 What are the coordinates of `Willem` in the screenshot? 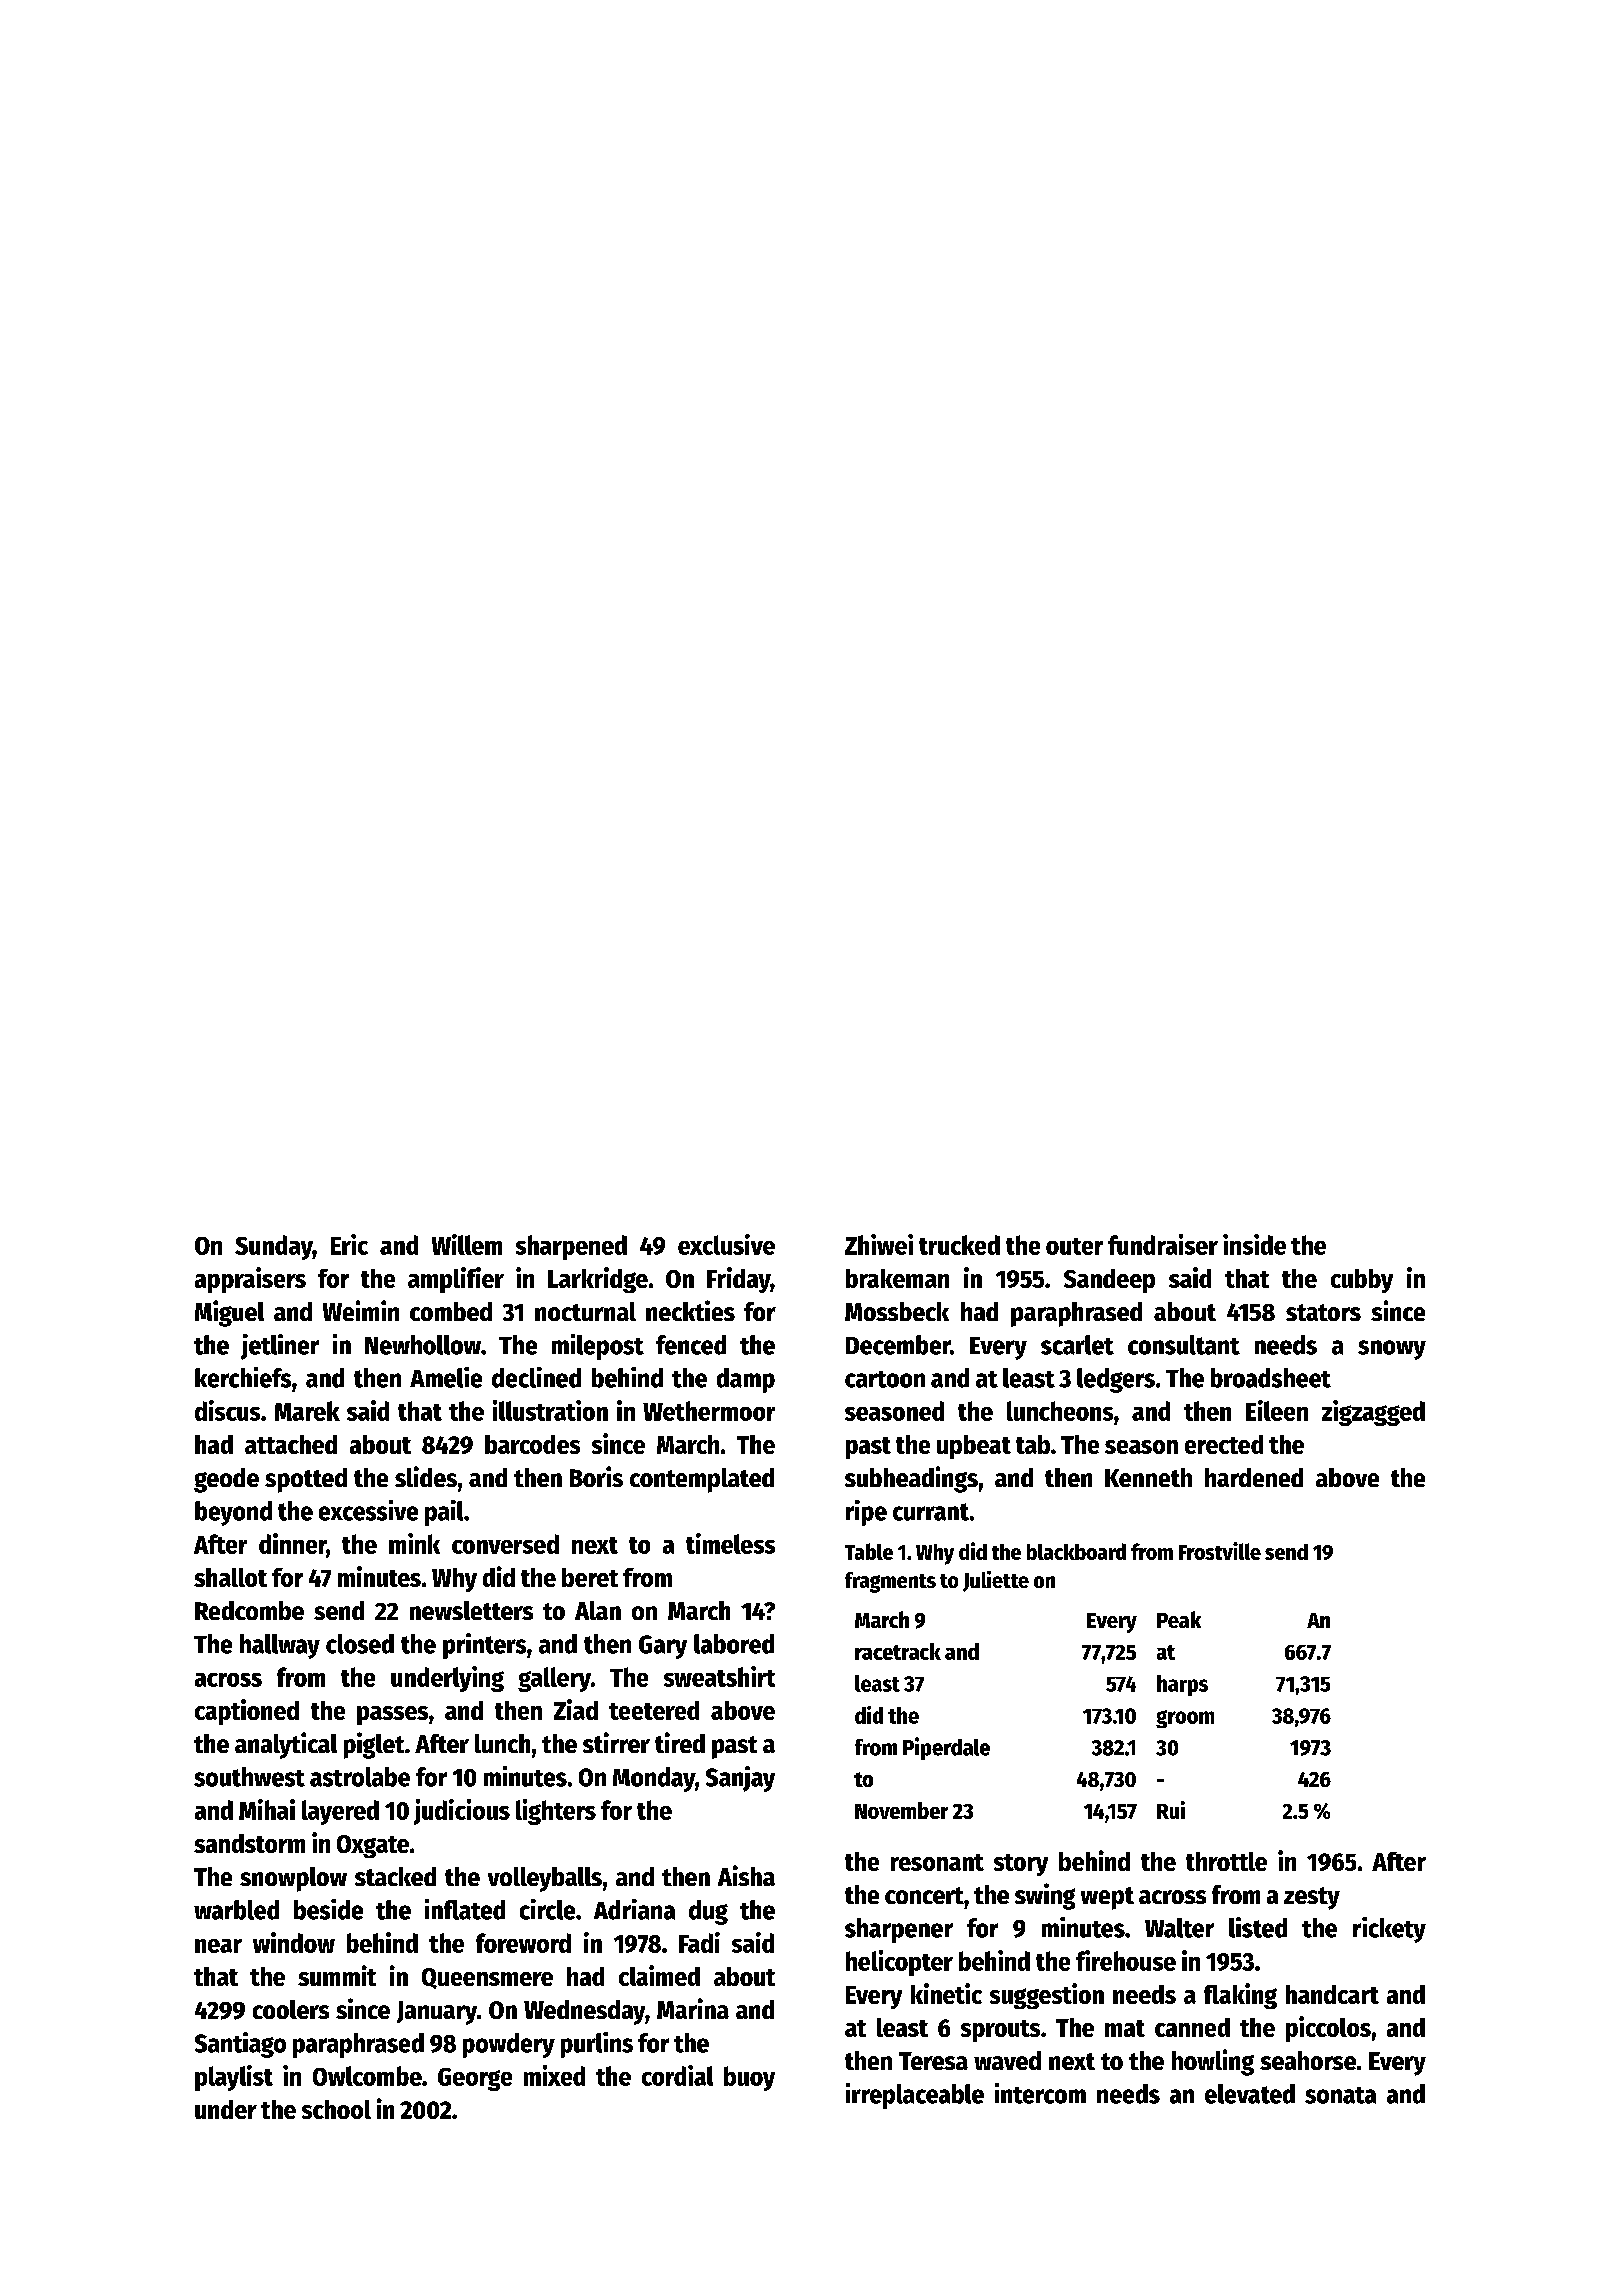 It's located at (467, 1244).
